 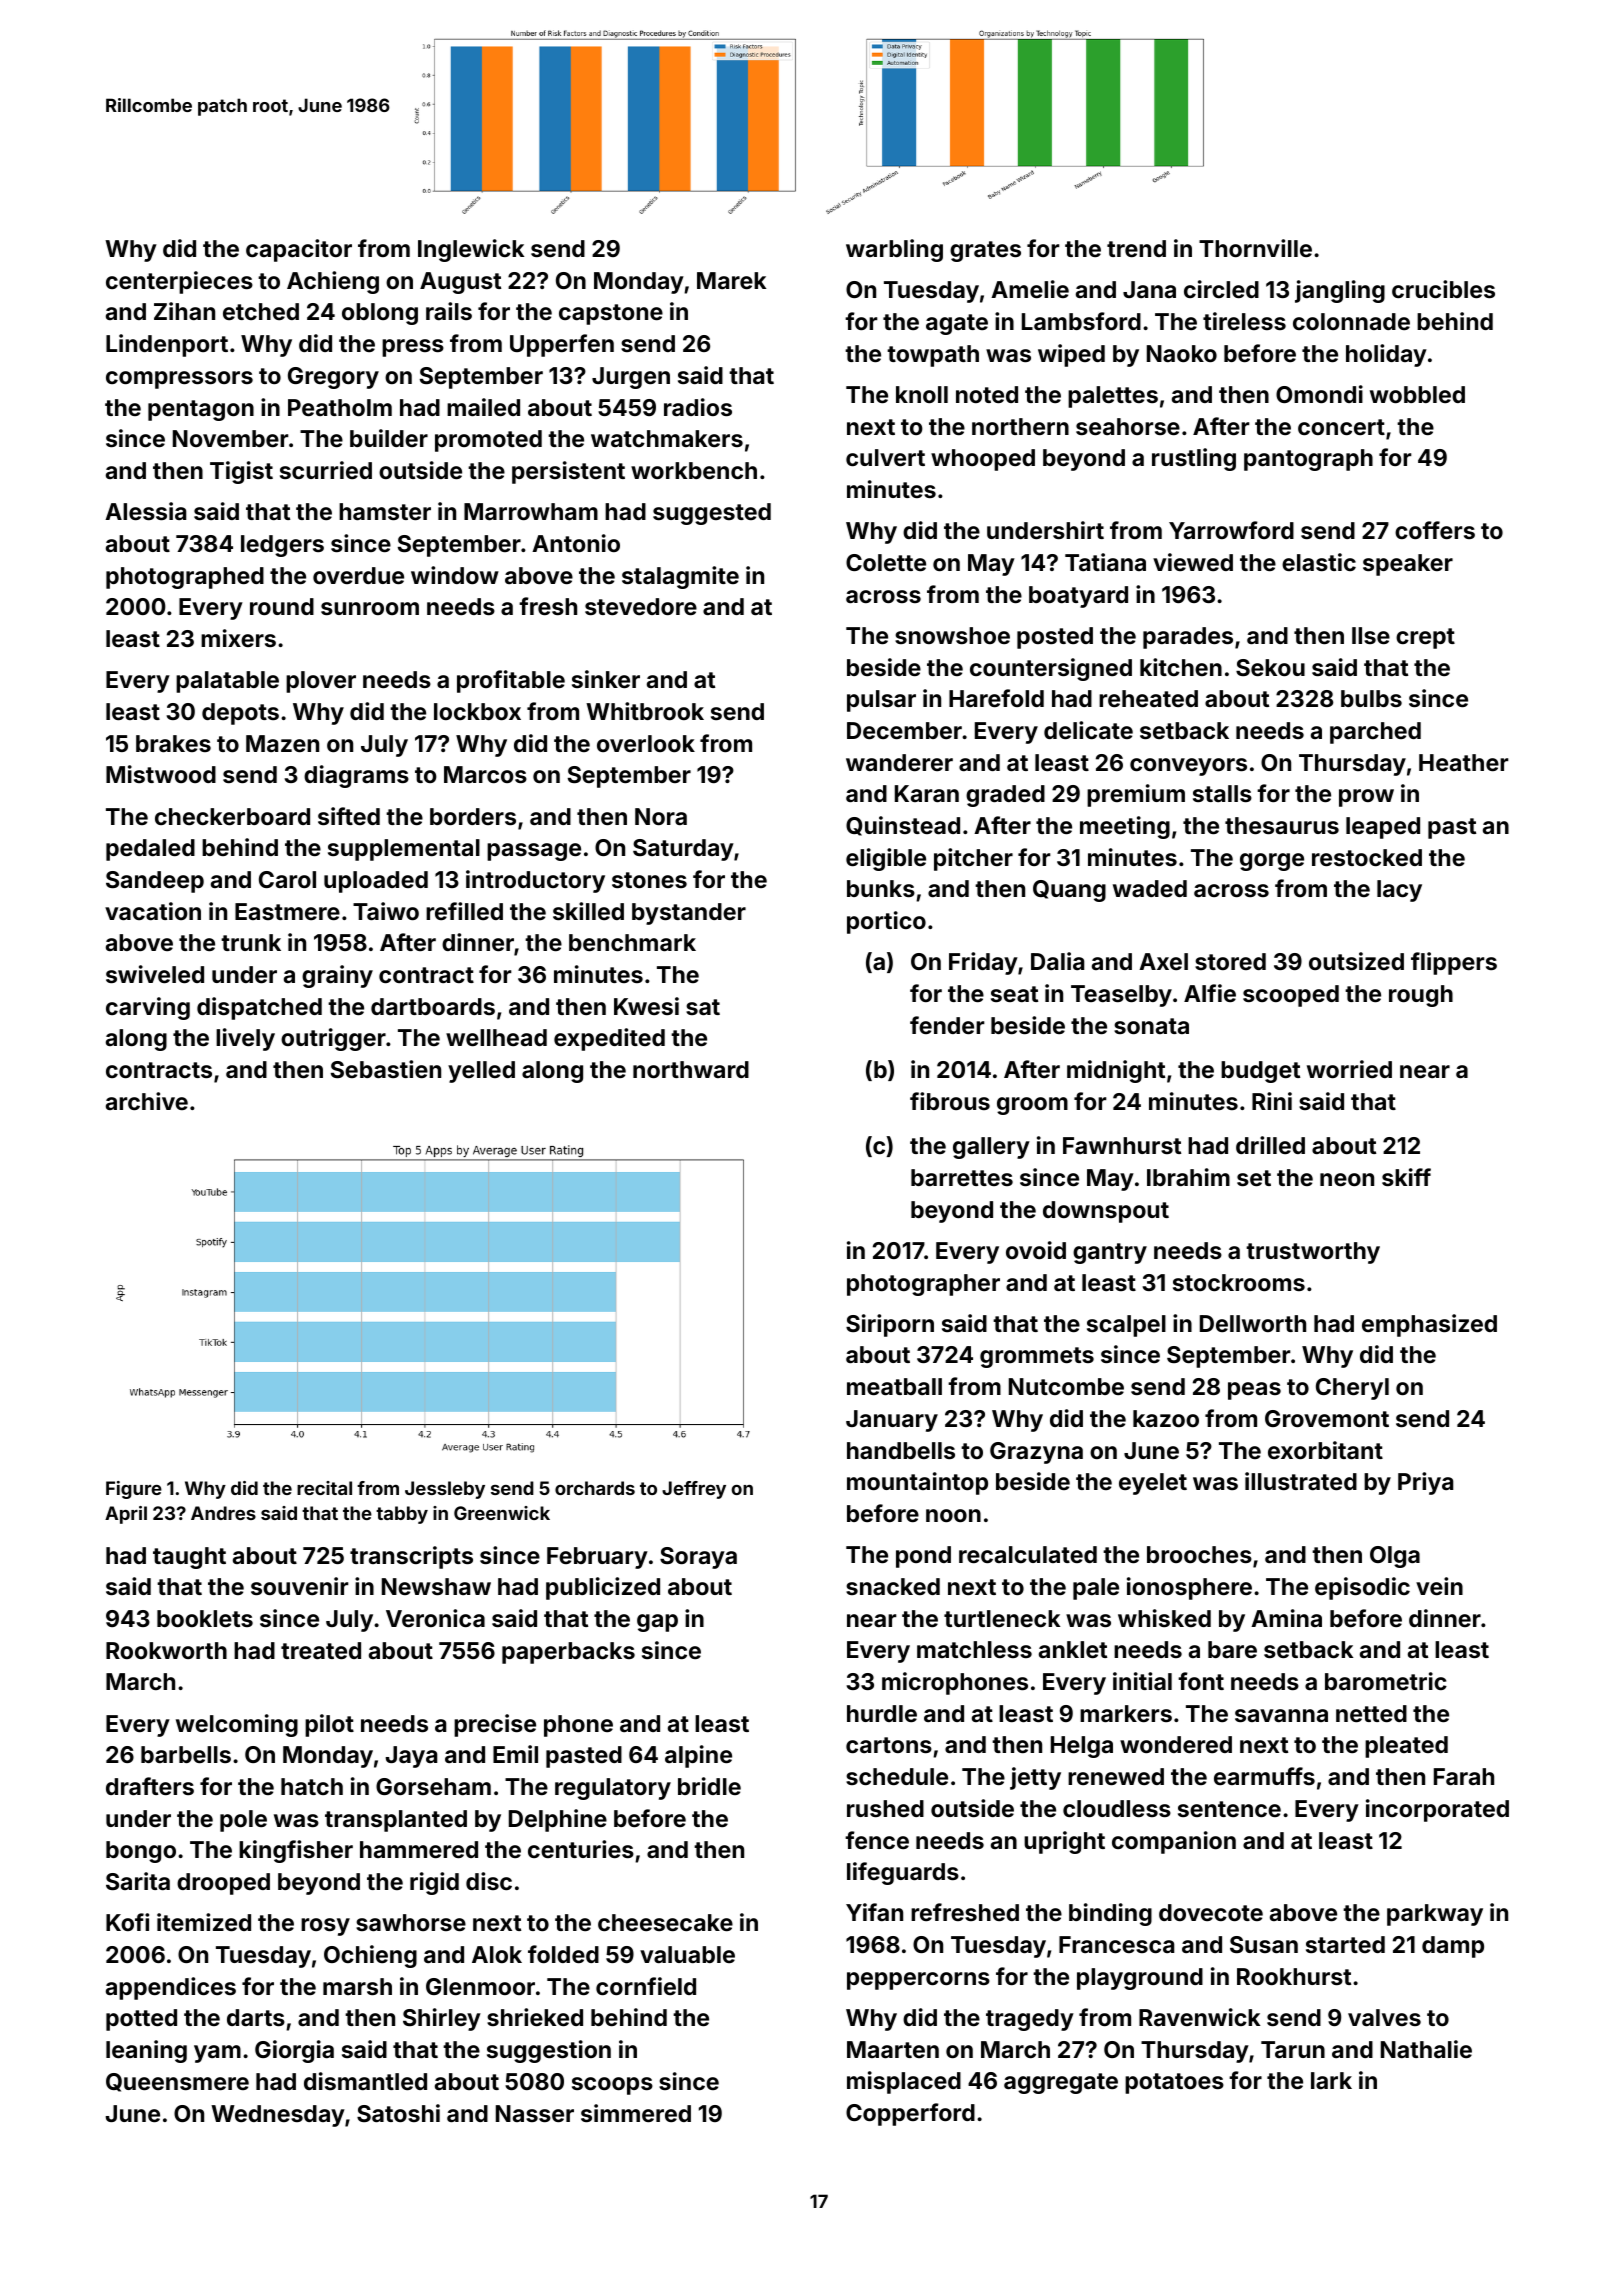 What do you see at coordinates (1005, 796) in the document?
I see `graded` at bounding box center [1005, 796].
